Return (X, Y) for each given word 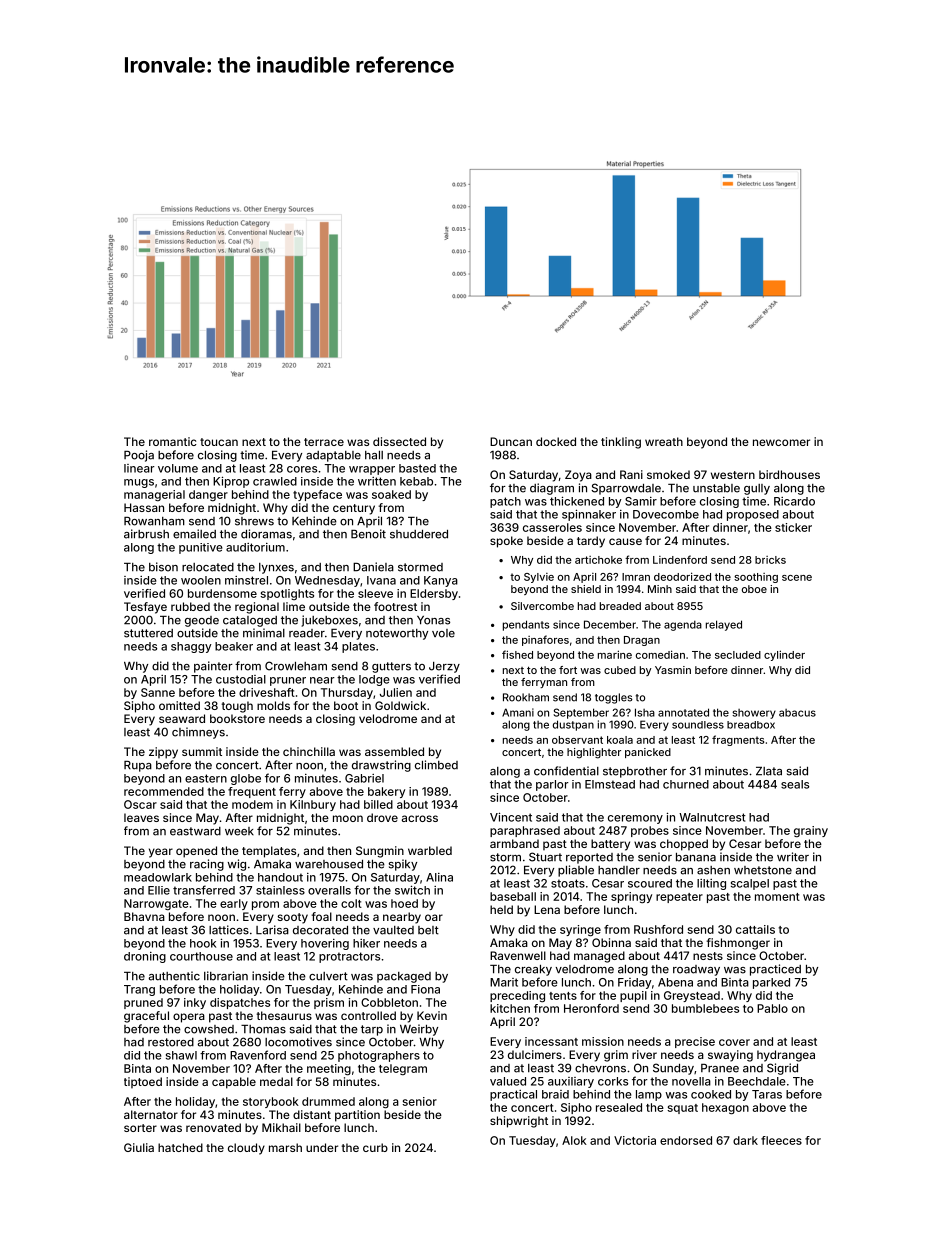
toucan (219, 442)
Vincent (511, 817)
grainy (811, 831)
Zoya (578, 476)
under (322, 1147)
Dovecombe (666, 514)
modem (252, 804)
